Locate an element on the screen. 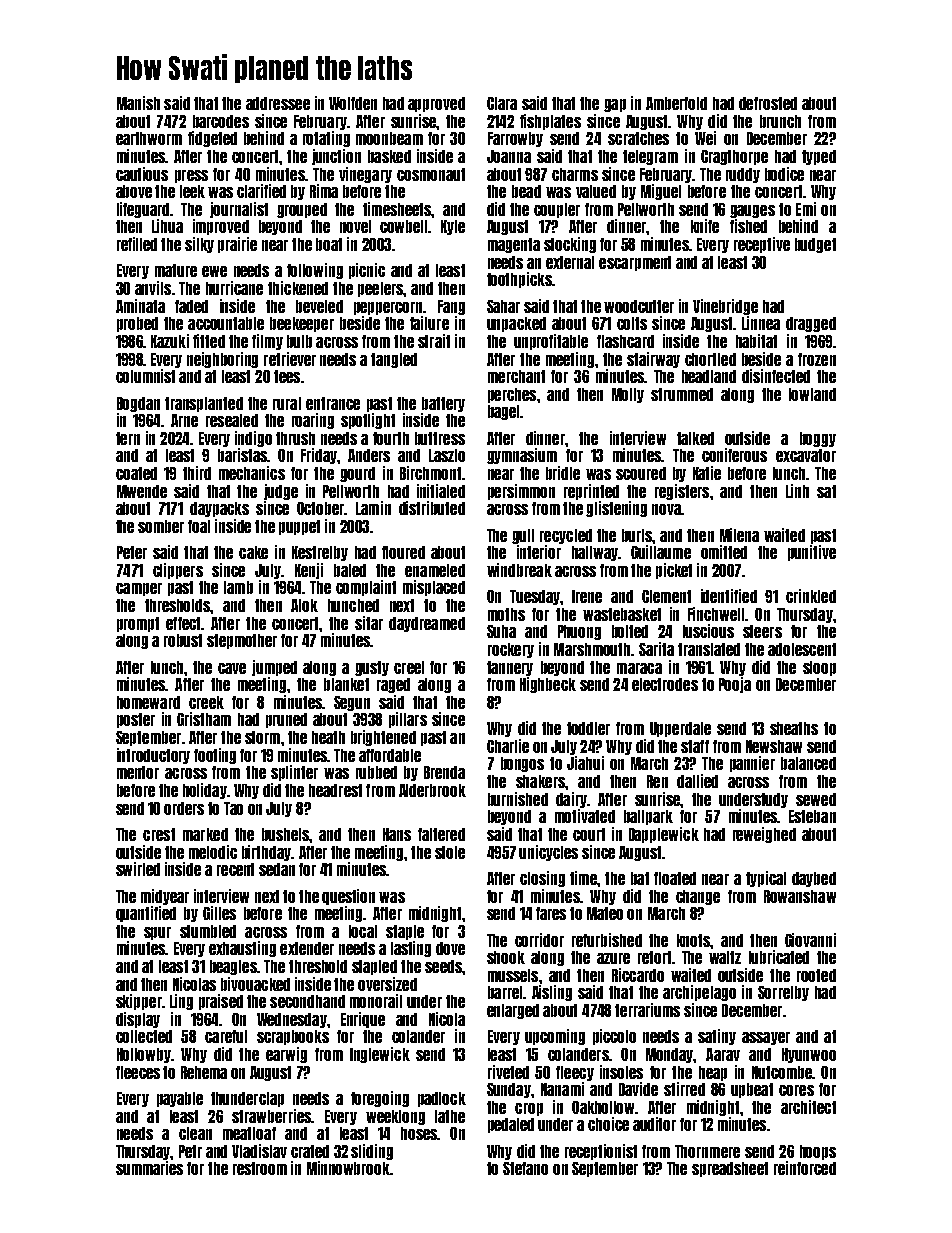  woodcutter is located at coordinates (639, 306).
